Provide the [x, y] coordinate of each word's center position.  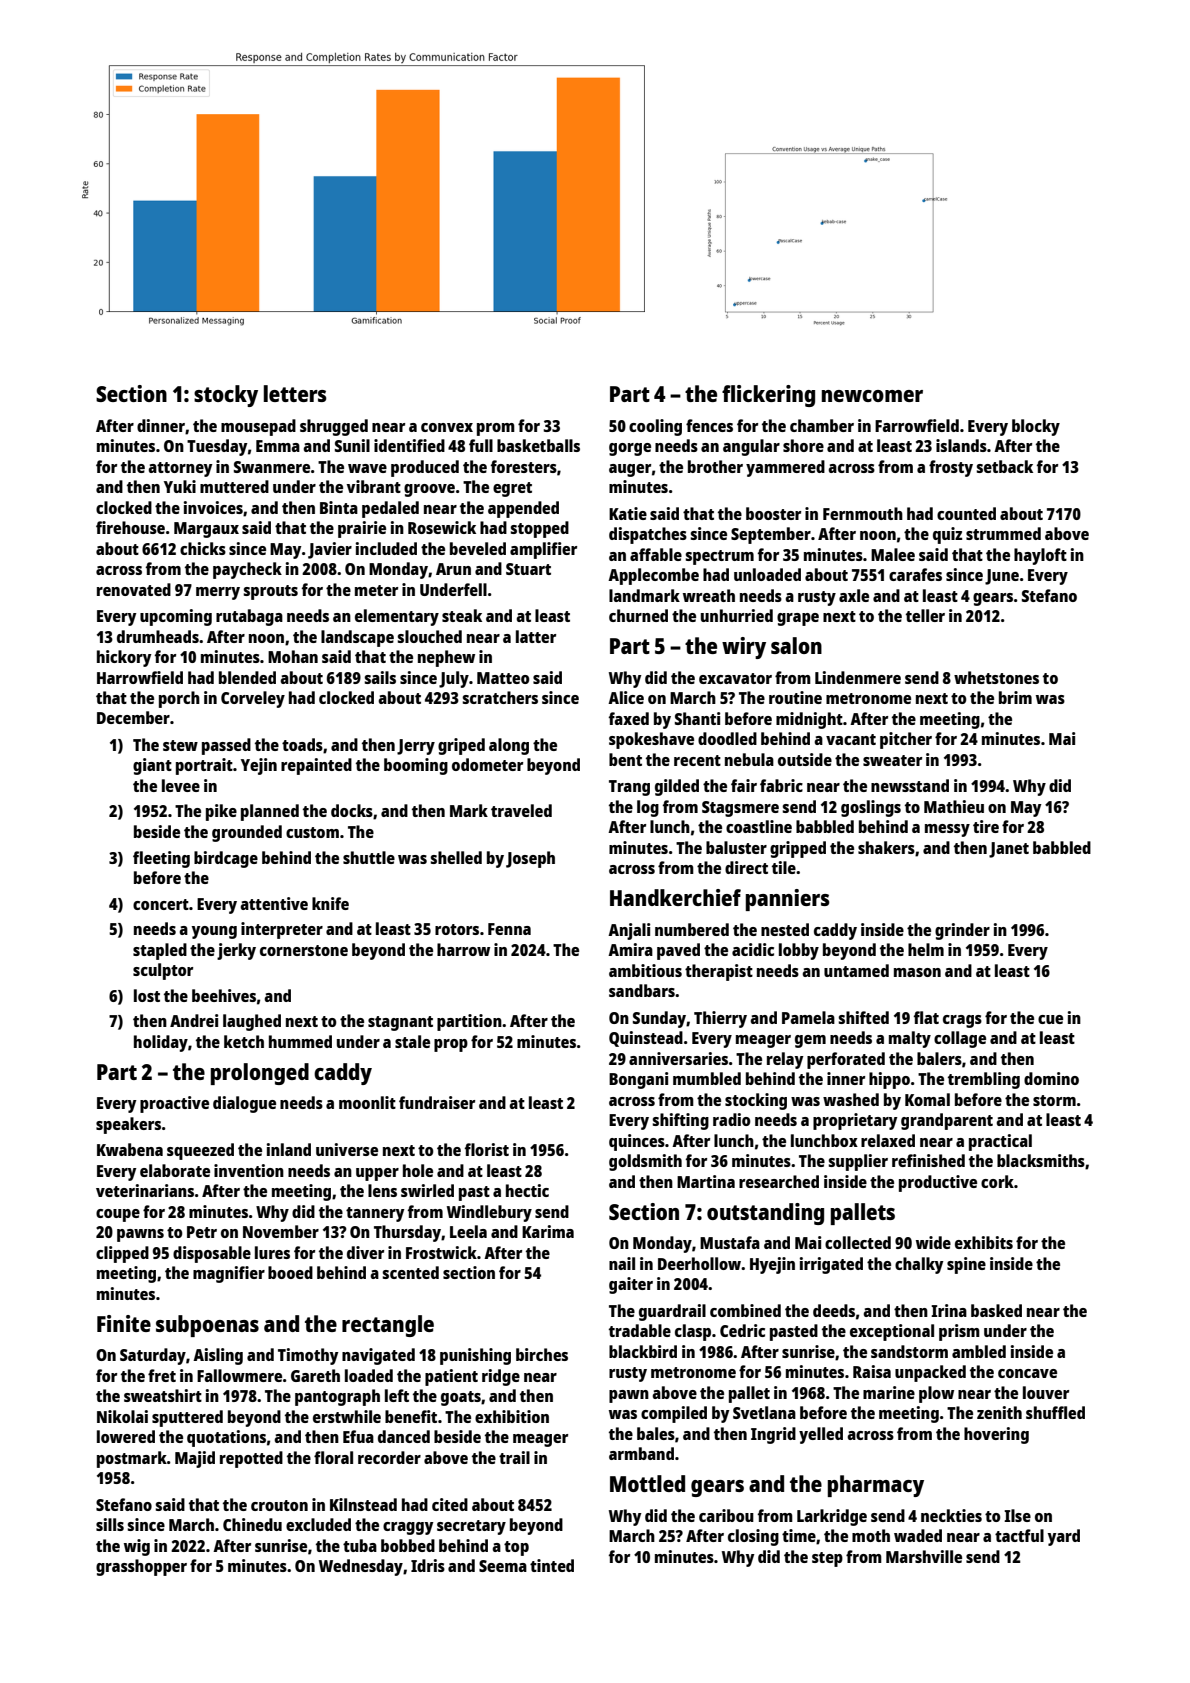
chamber [822, 425]
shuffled [1055, 1412]
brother [715, 466]
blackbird [643, 1351]
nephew [446, 658]
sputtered [187, 1418]
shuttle [369, 857]
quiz [947, 535]
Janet [1009, 850]
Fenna [509, 929]
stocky [226, 396]
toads [302, 744]
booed [290, 1272]
